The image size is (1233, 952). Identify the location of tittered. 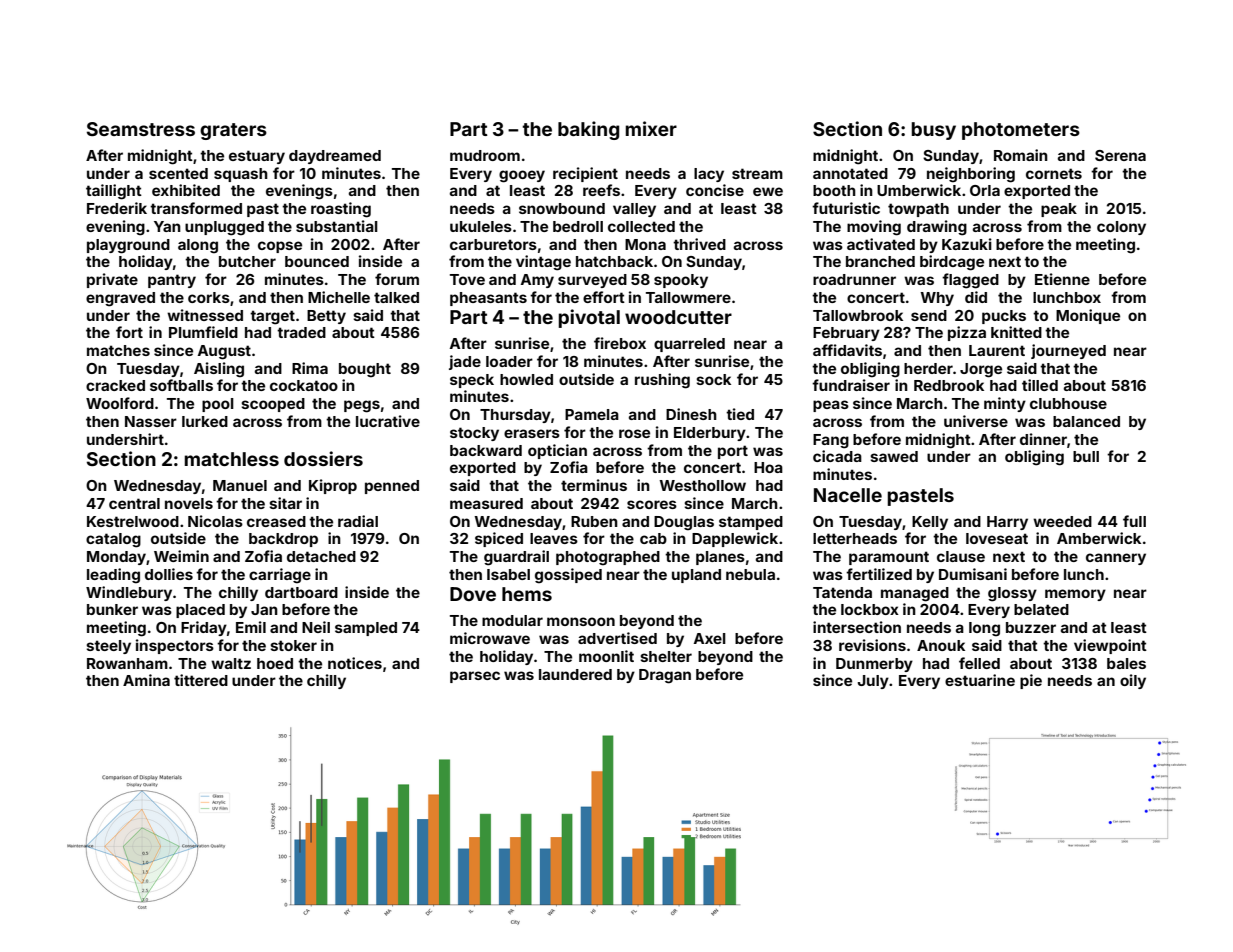
(201, 680).
